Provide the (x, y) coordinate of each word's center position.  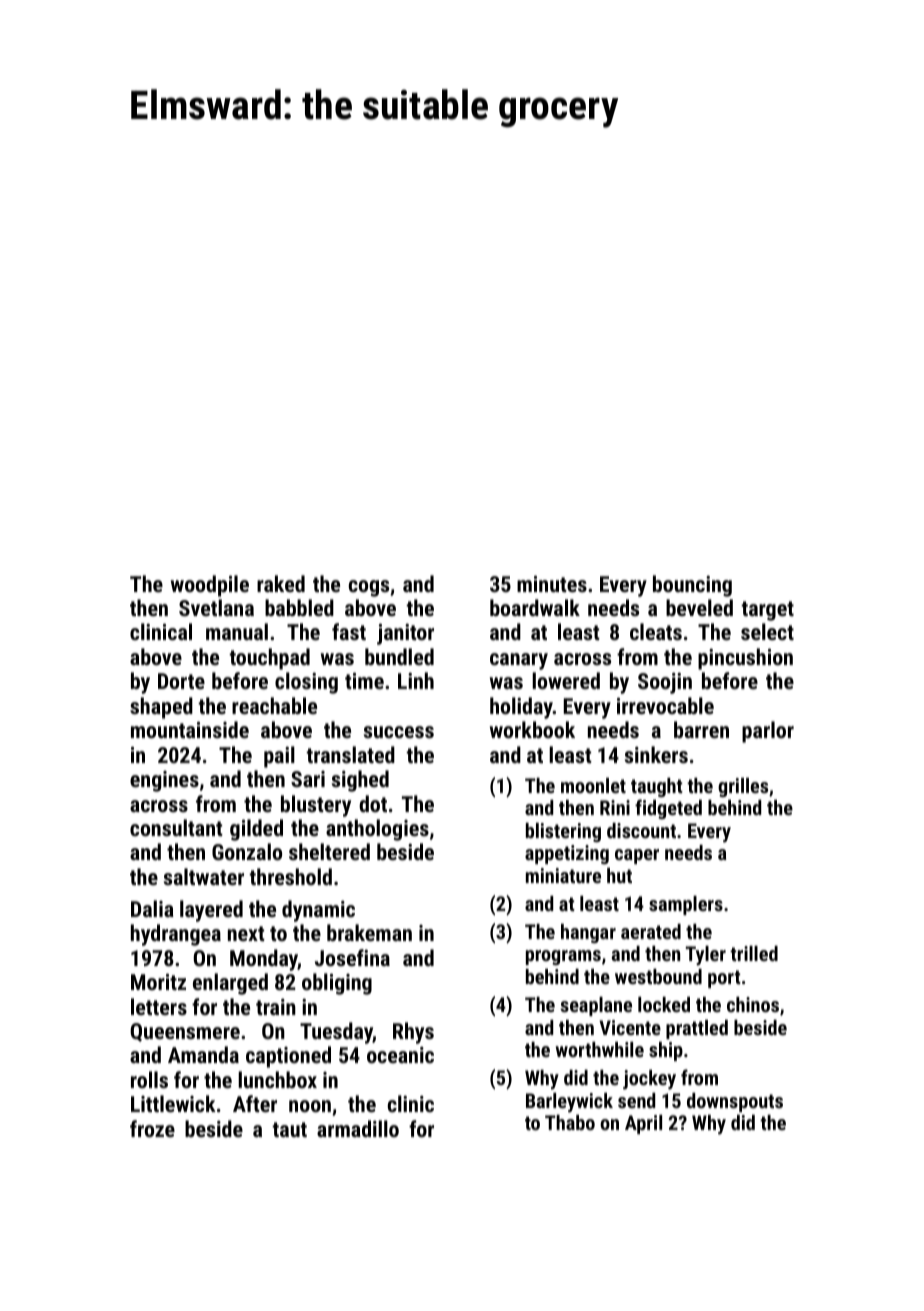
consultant (176, 827)
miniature (563, 875)
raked (281, 583)
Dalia (152, 908)
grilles (743, 787)
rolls (149, 1079)
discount (641, 830)
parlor (768, 732)
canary (519, 661)
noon (310, 1106)
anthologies (377, 830)
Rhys (413, 1033)
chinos (753, 1004)
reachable (274, 705)
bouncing (692, 586)
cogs (369, 588)
